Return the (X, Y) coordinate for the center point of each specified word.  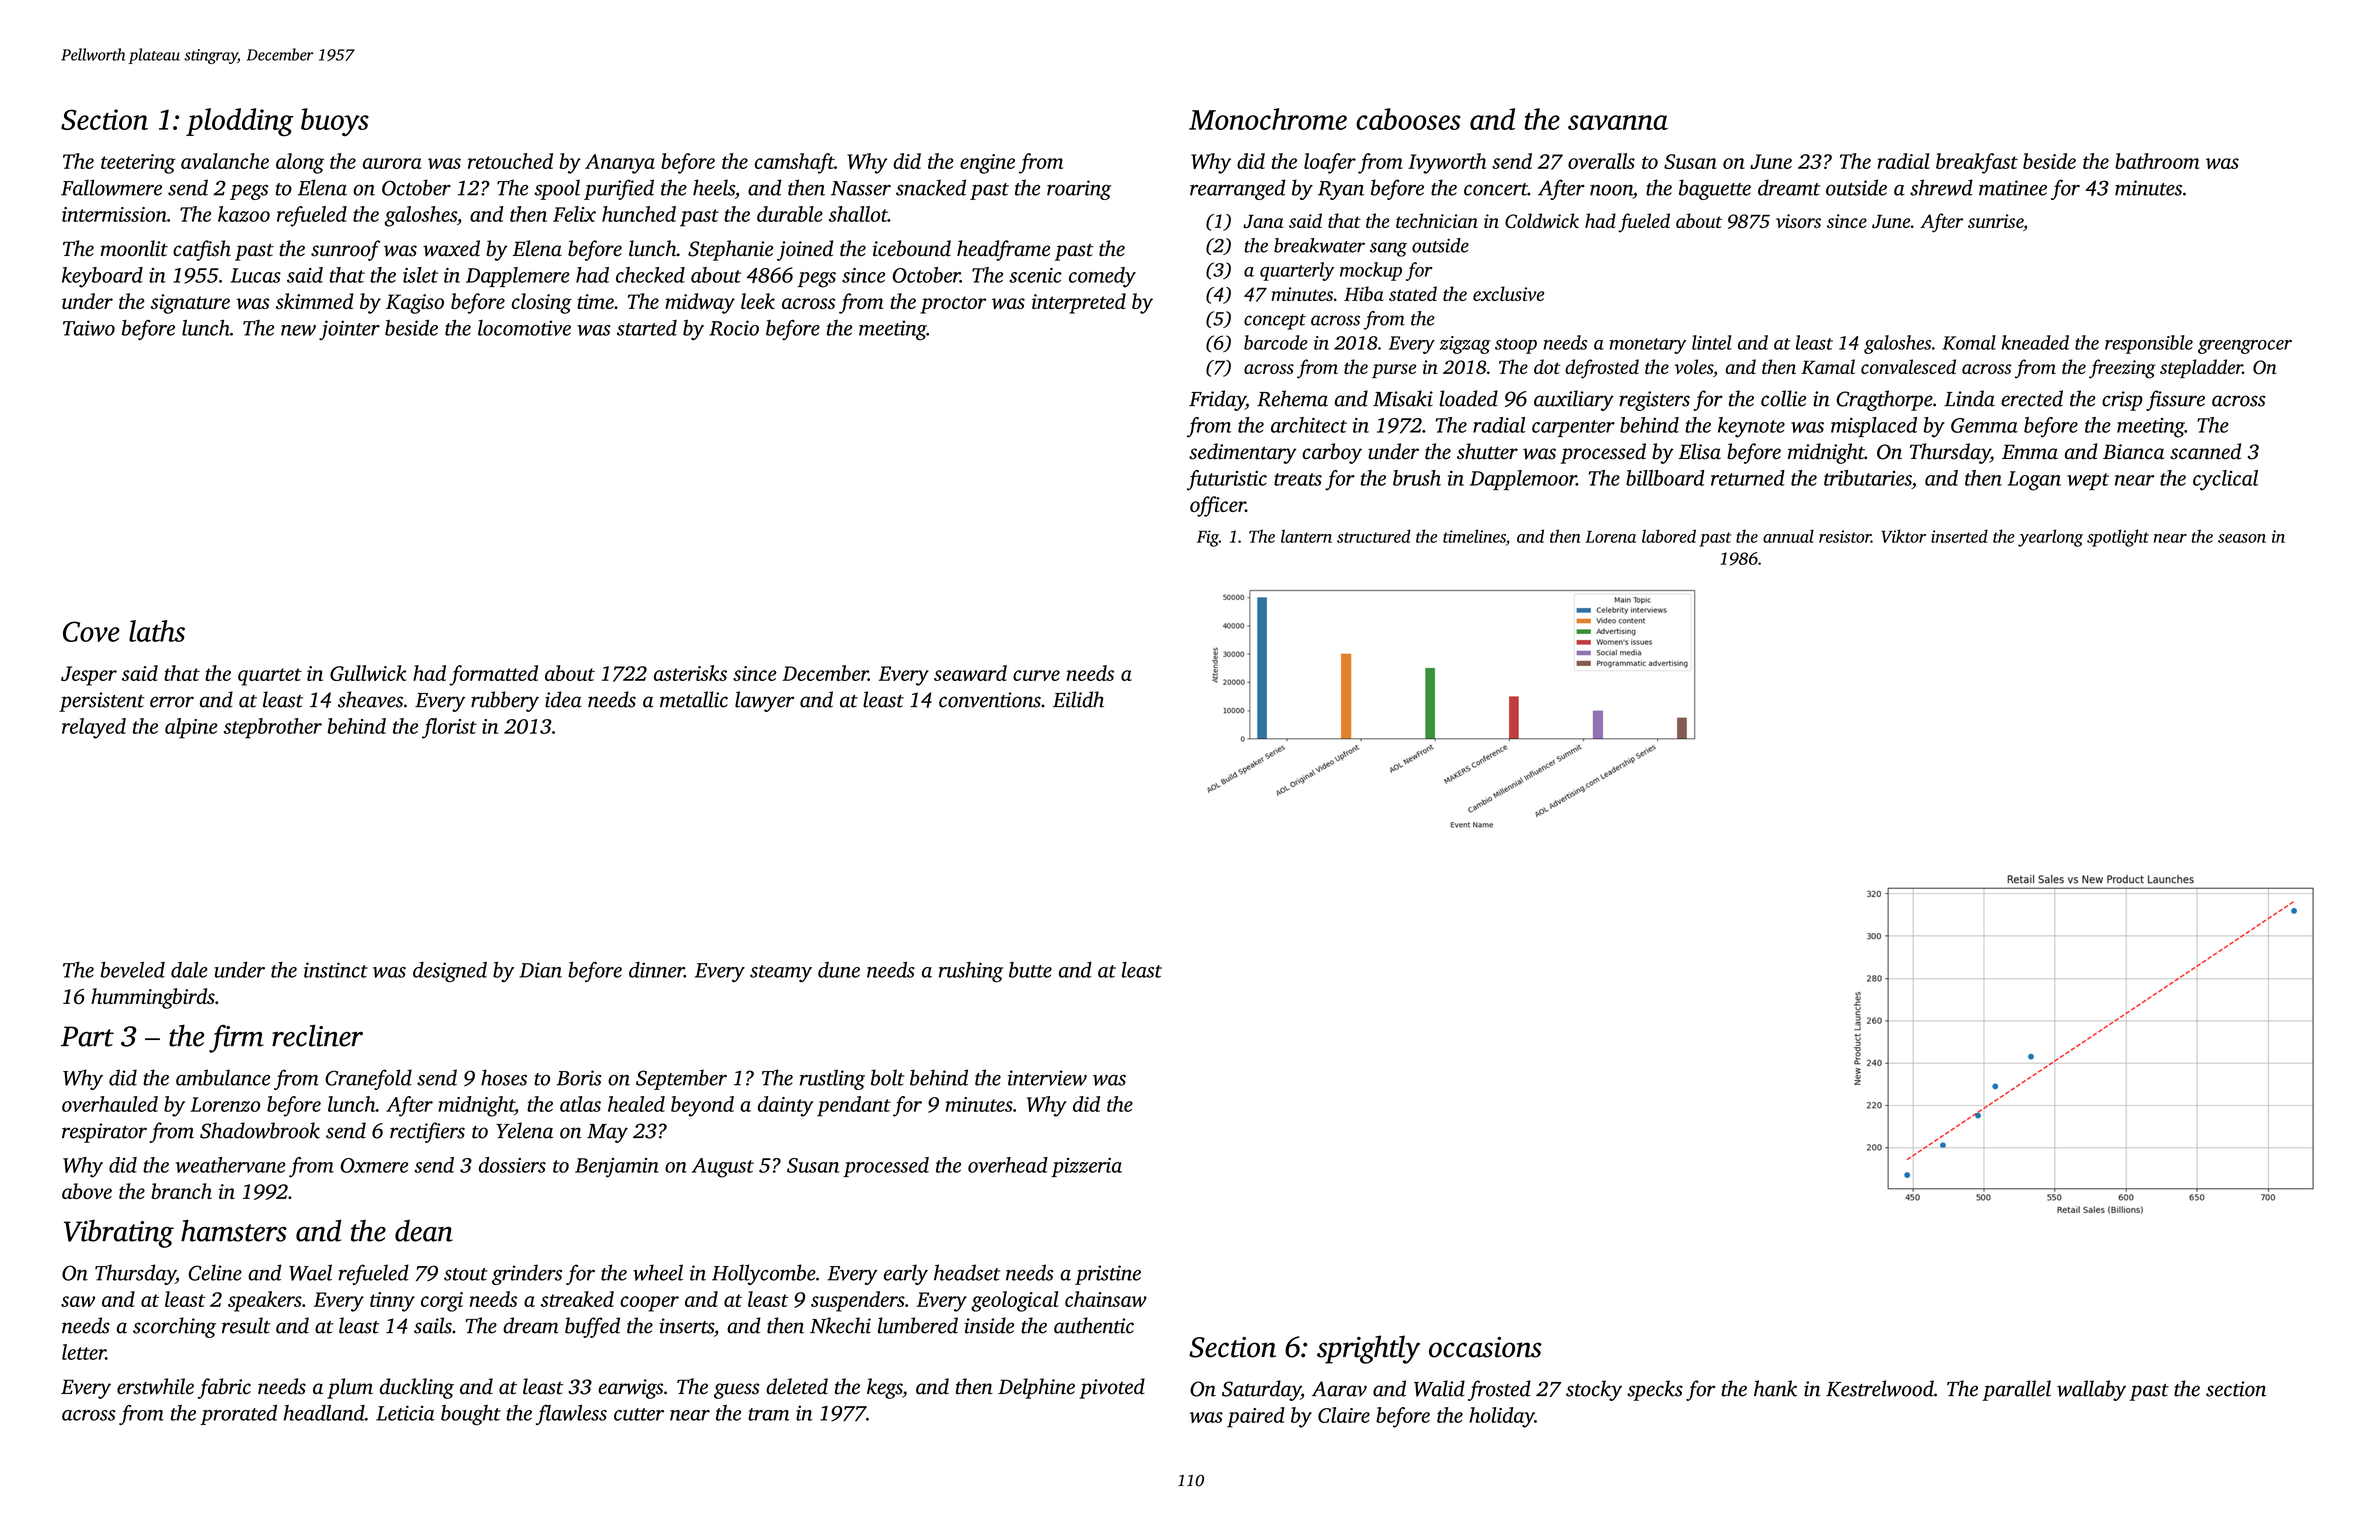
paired (1256, 1417)
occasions (1485, 1347)
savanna (1618, 122)
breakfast (1977, 163)
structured (1374, 536)
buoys (335, 122)
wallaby (2091, 1390)
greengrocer (2245, 347)
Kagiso (415, 304)
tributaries (1868, 478)
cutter (639, 1414)
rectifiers (427, 1132)
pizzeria (1086, 1167)
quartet (270, 677)
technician (1437, 220)
